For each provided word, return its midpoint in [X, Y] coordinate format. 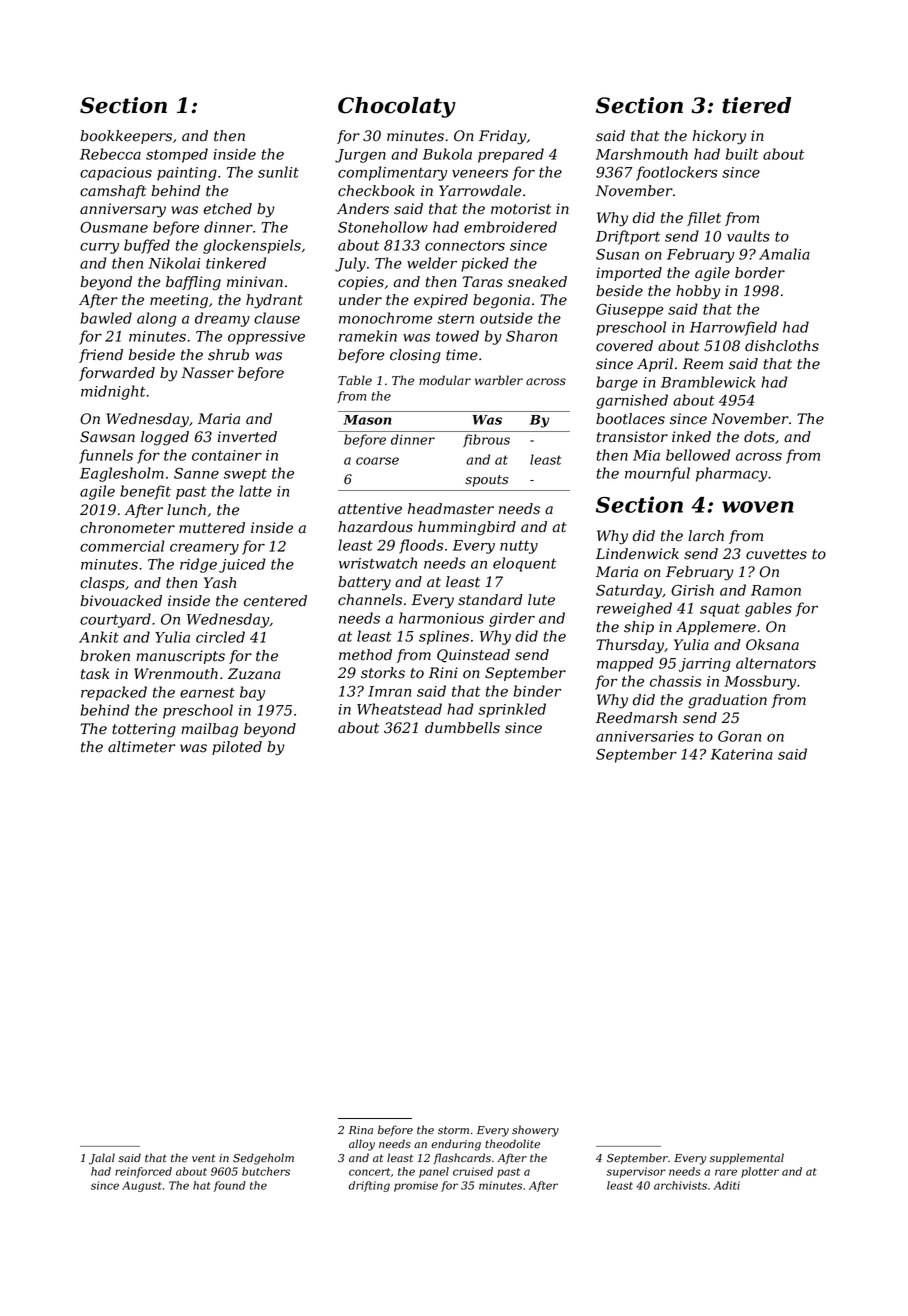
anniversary [123, 210]
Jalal [102, 1159]
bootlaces [630, 419]
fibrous [486, 441]
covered [624, 346]
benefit [145, 492]
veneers [480, 173]
